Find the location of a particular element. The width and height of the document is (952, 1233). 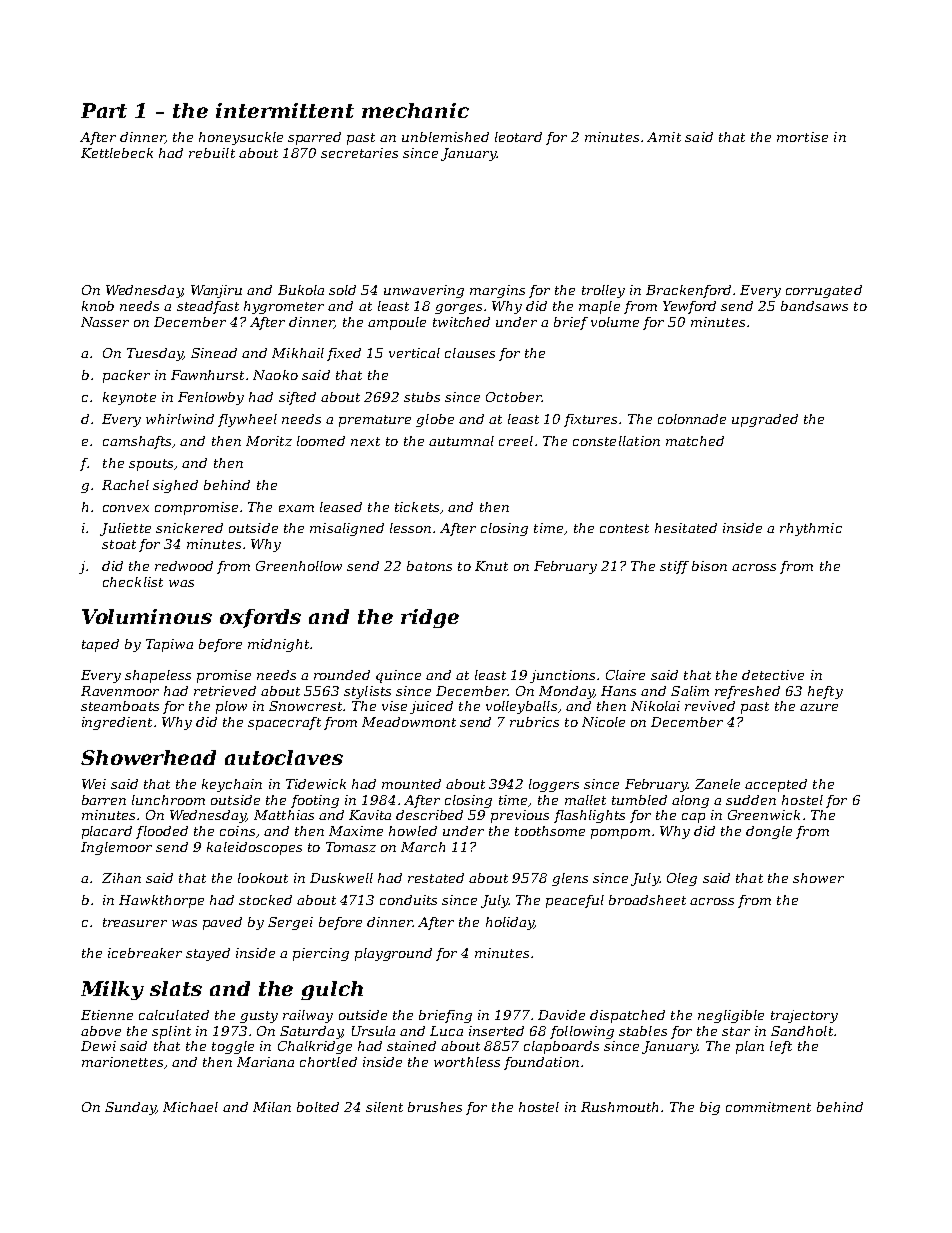

footing is located at coordinates (315, 801).
